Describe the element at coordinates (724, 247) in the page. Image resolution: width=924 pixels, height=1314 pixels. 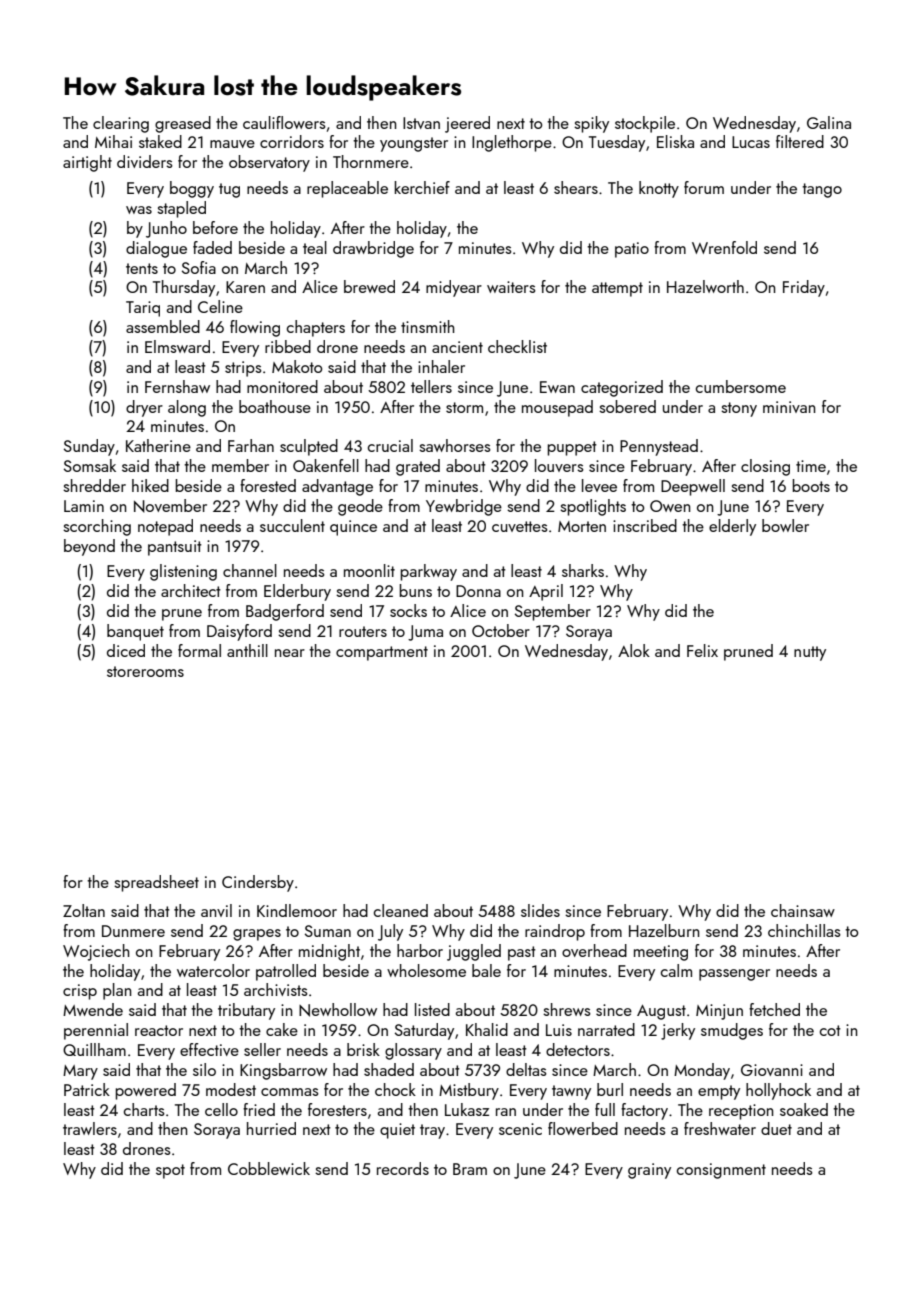
I see `Wrenfold` at that location.
